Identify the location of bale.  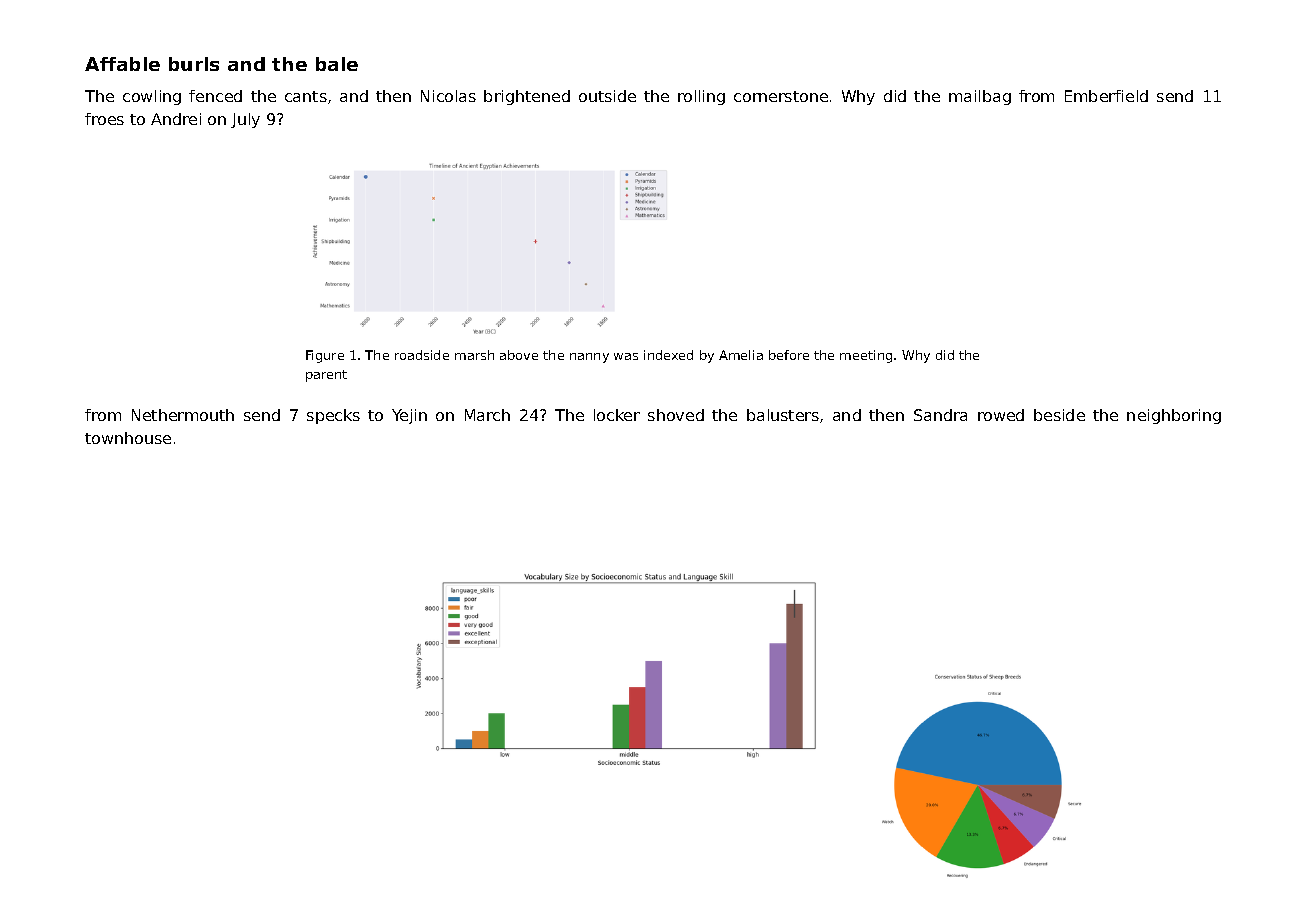
(337, 64).
